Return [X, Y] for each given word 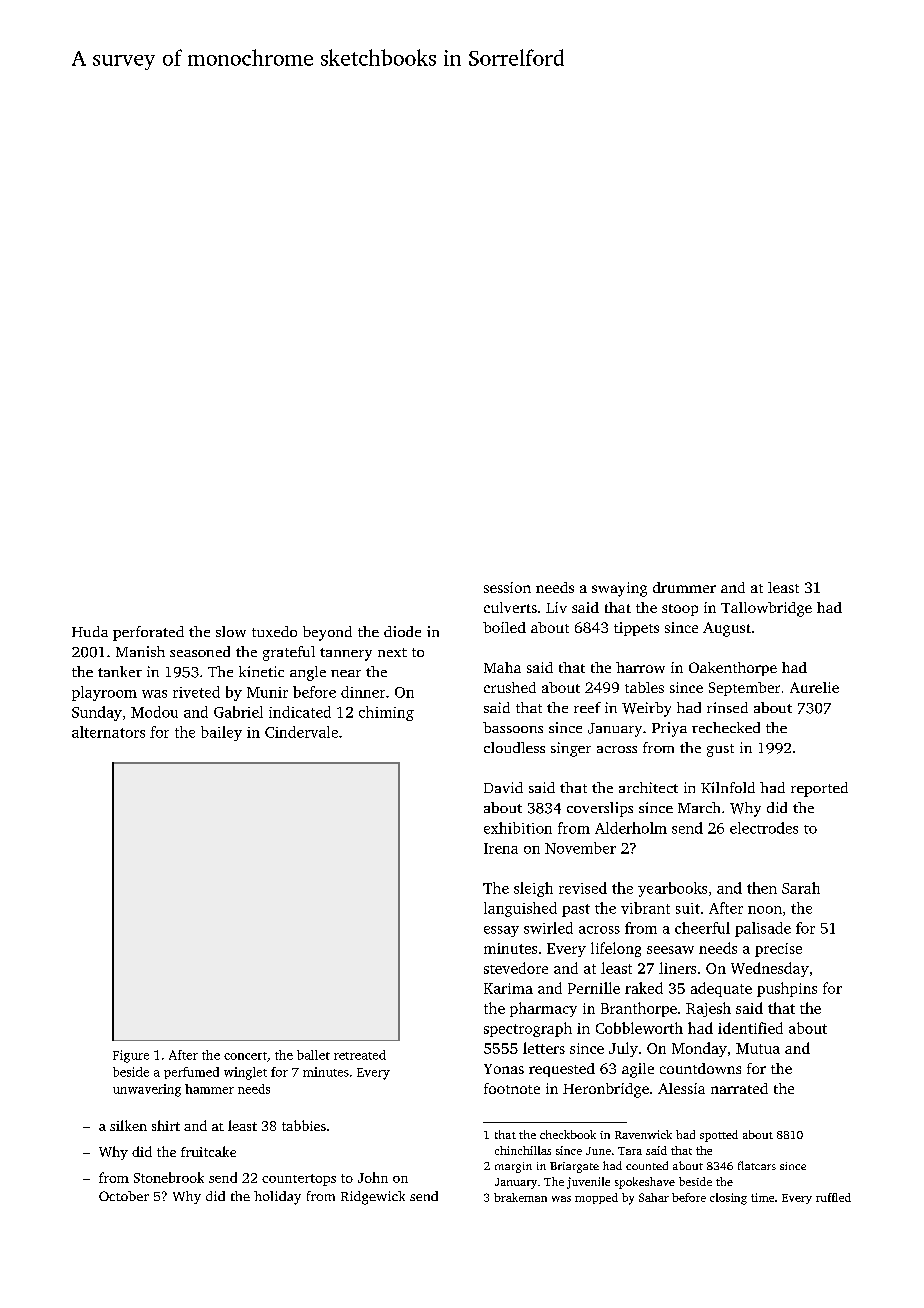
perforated [148, 633]
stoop [680, 610]
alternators [108, 732]
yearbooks [672, 889]
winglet [245, 1073]
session [507, 587]
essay [501, 931]
